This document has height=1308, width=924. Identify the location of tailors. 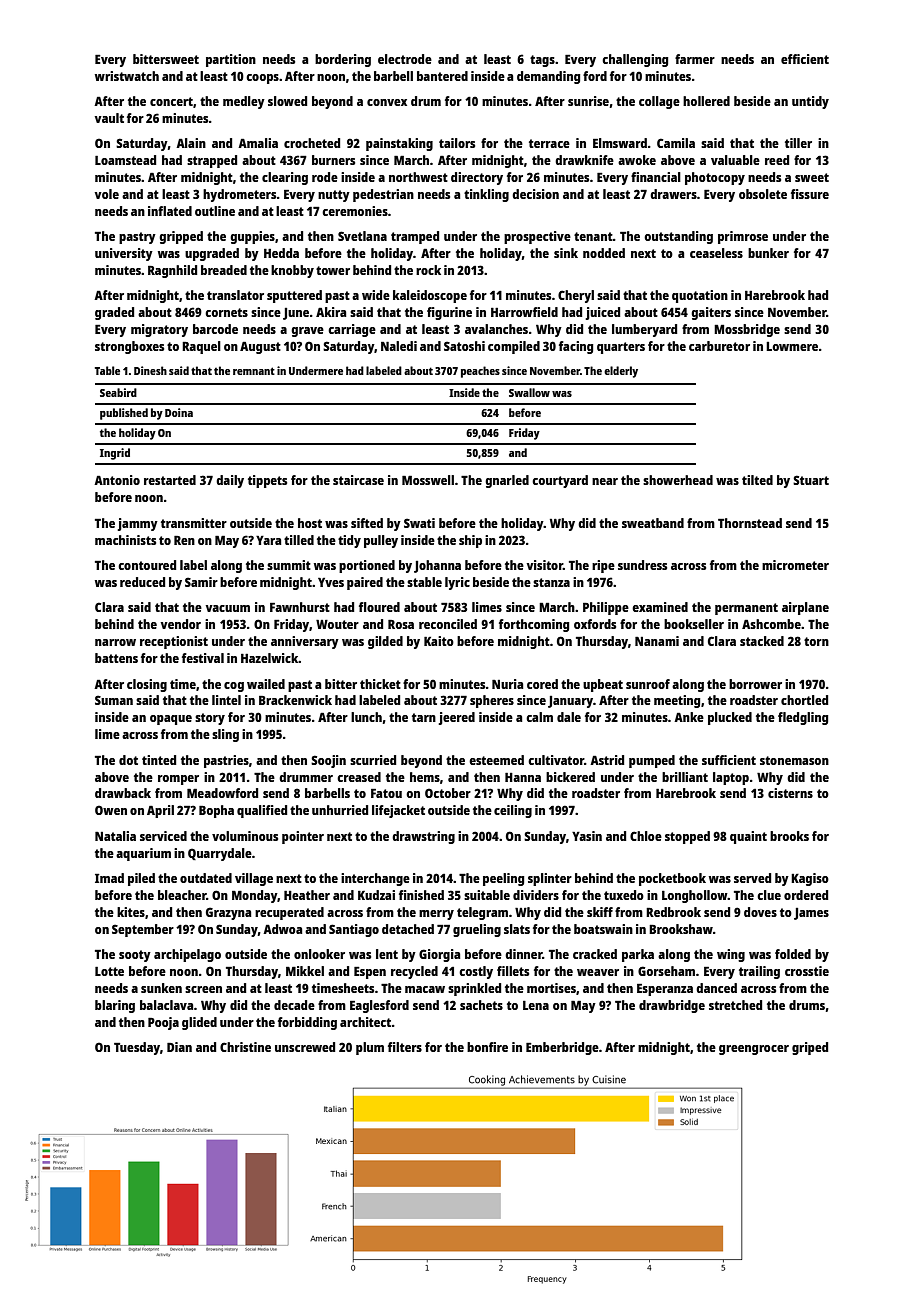
(457, 143).
